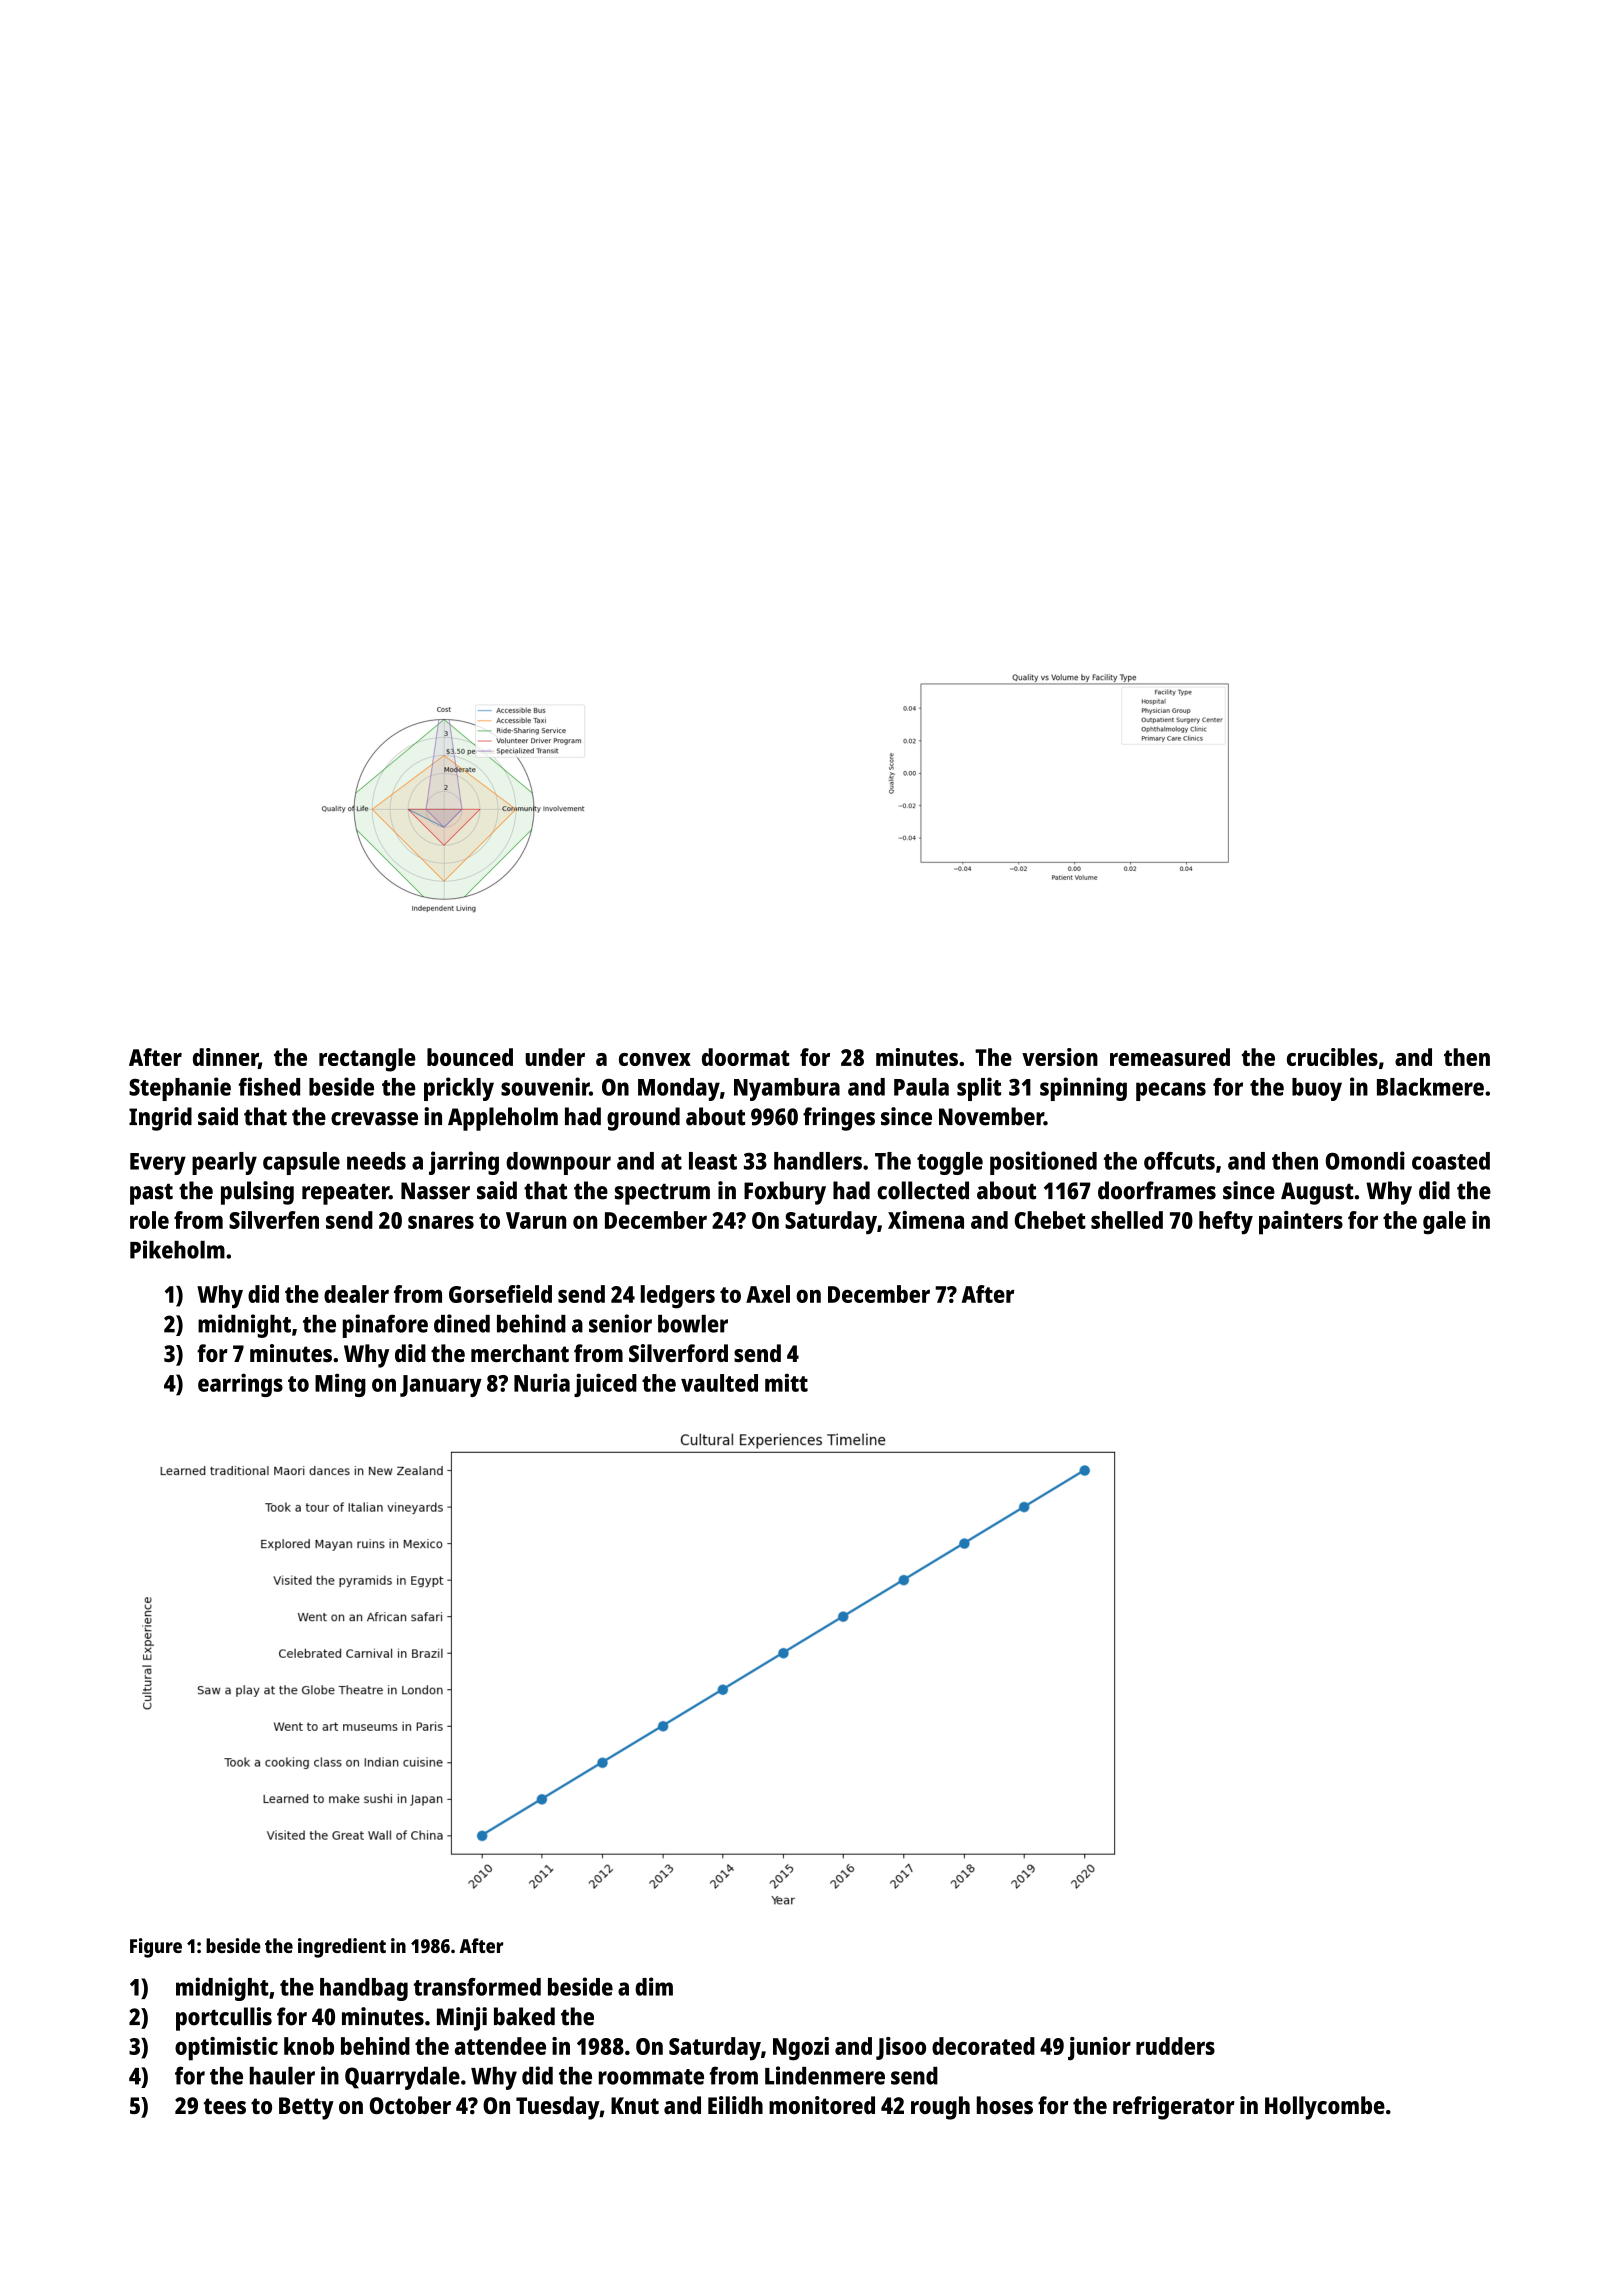 This page has height=2292, width=1620. Describe the element at coordinates (306, 2108) in the page. I see `Betty` at that location.
